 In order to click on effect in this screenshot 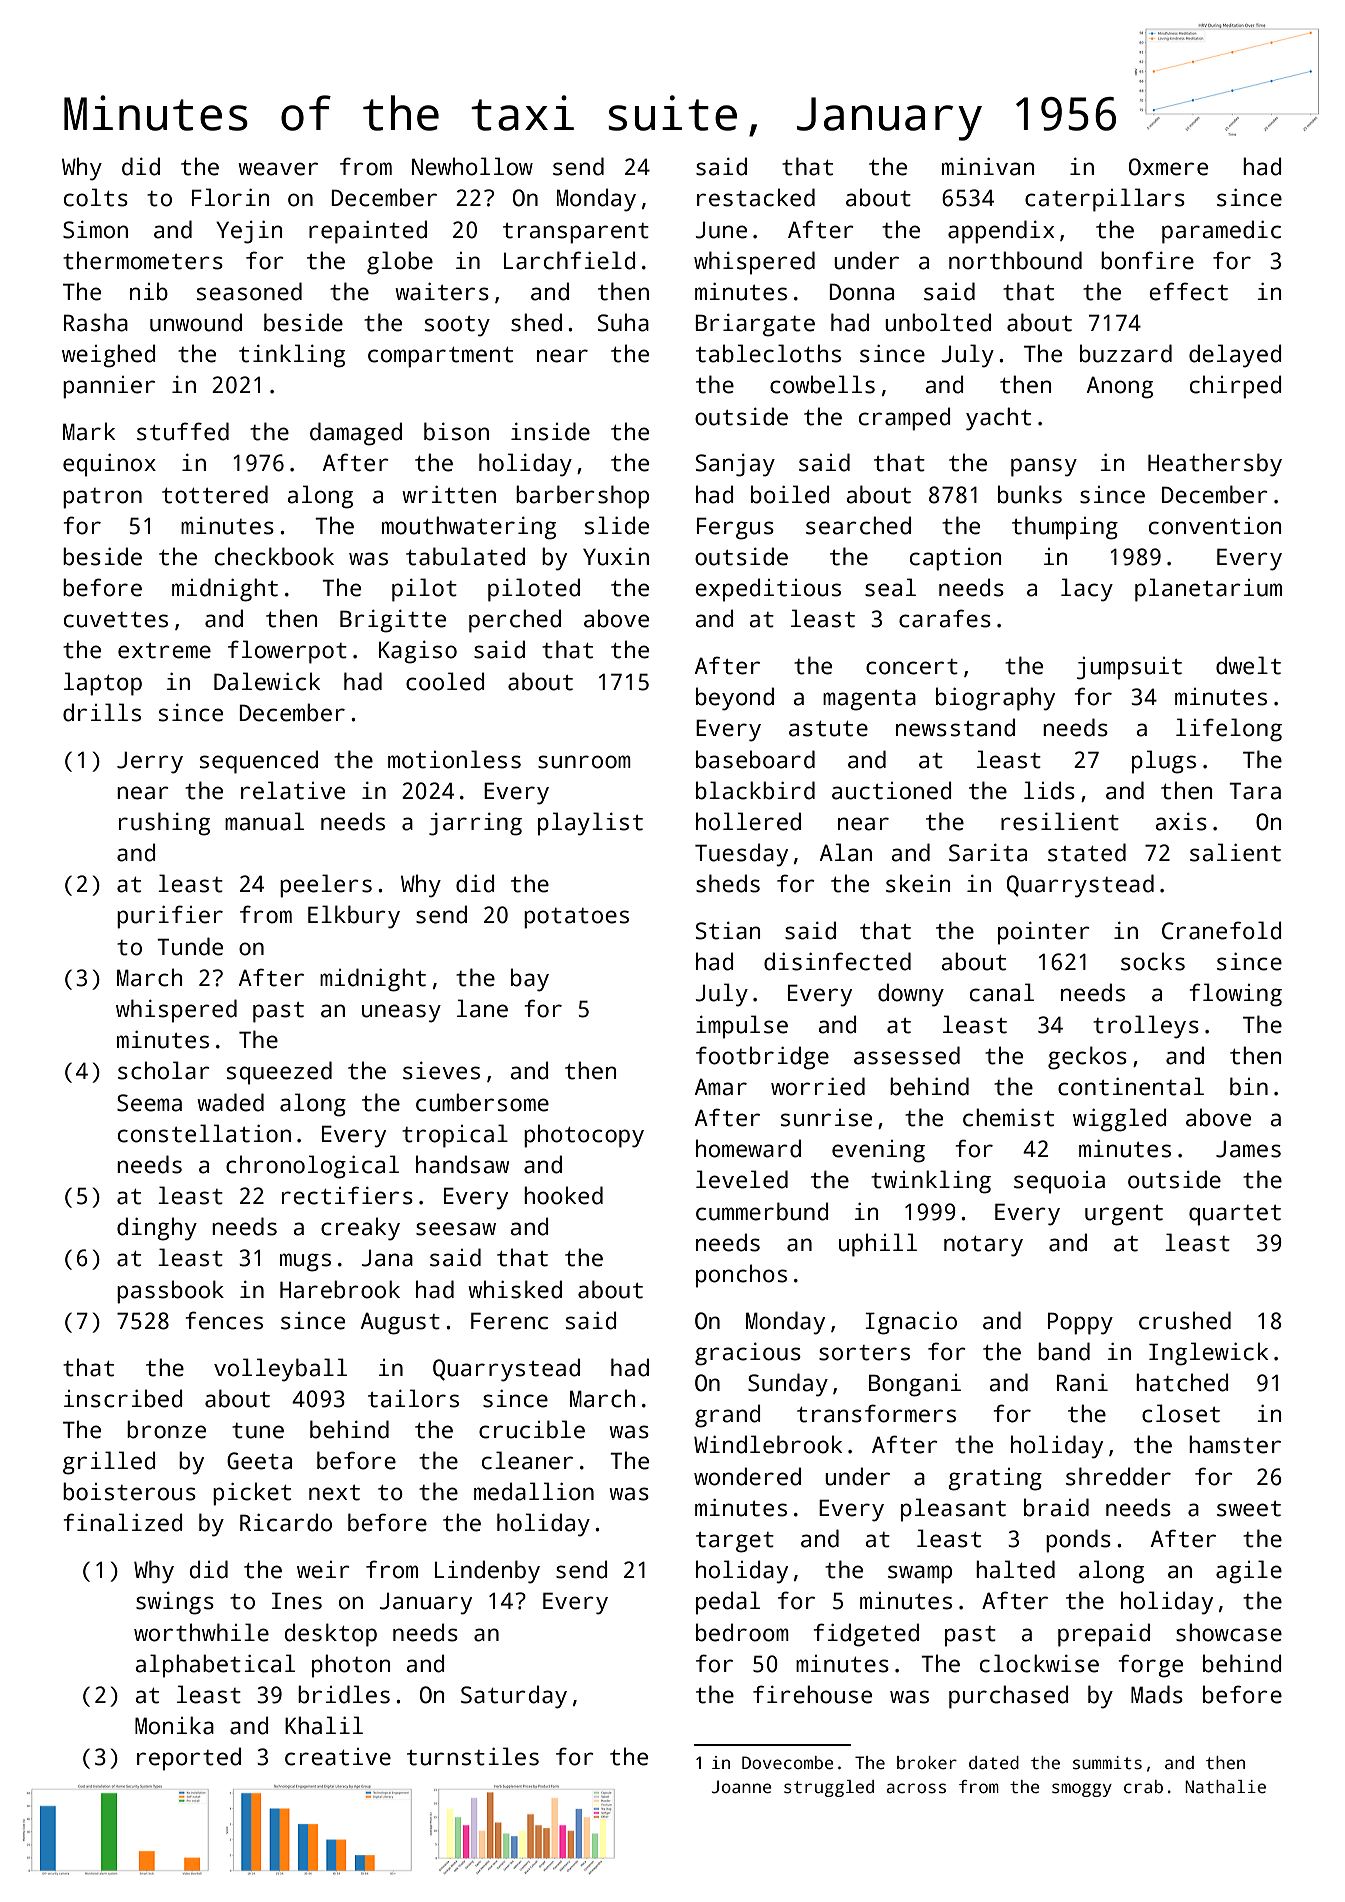, I will do `click(1188, 291)`.
